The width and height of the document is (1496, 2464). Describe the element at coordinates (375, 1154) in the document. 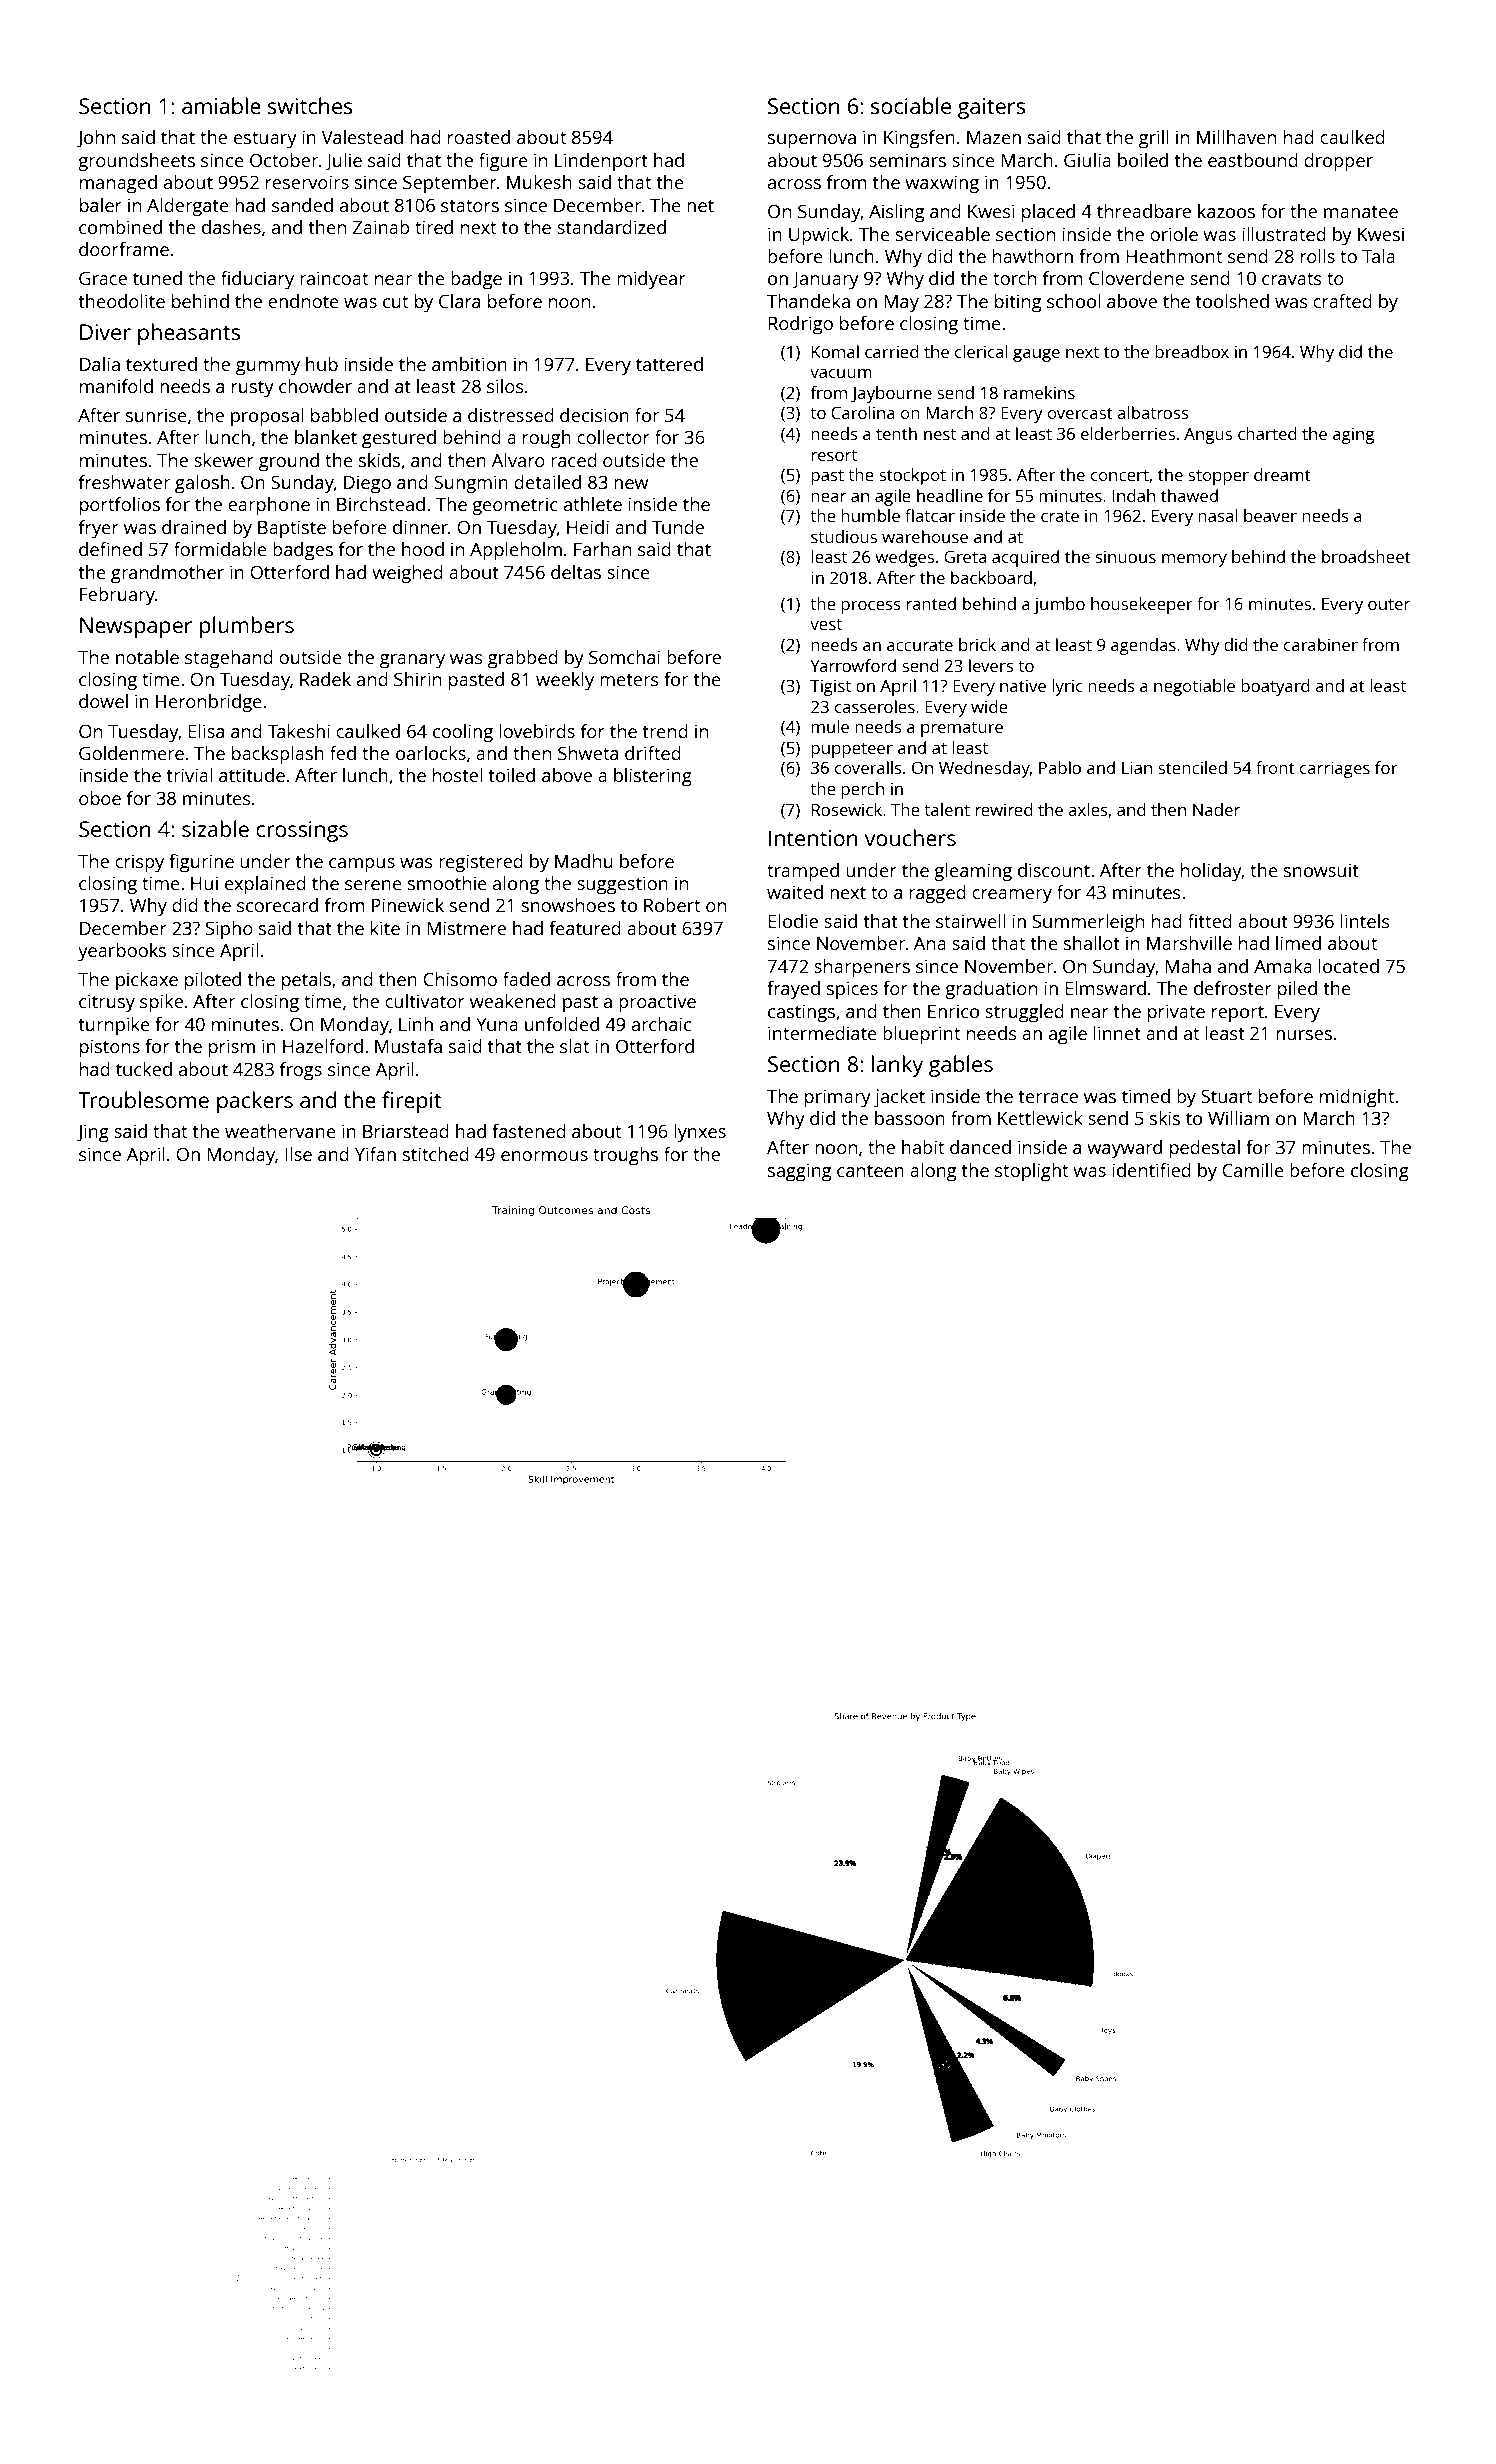

I see `Yifan` at that location.
